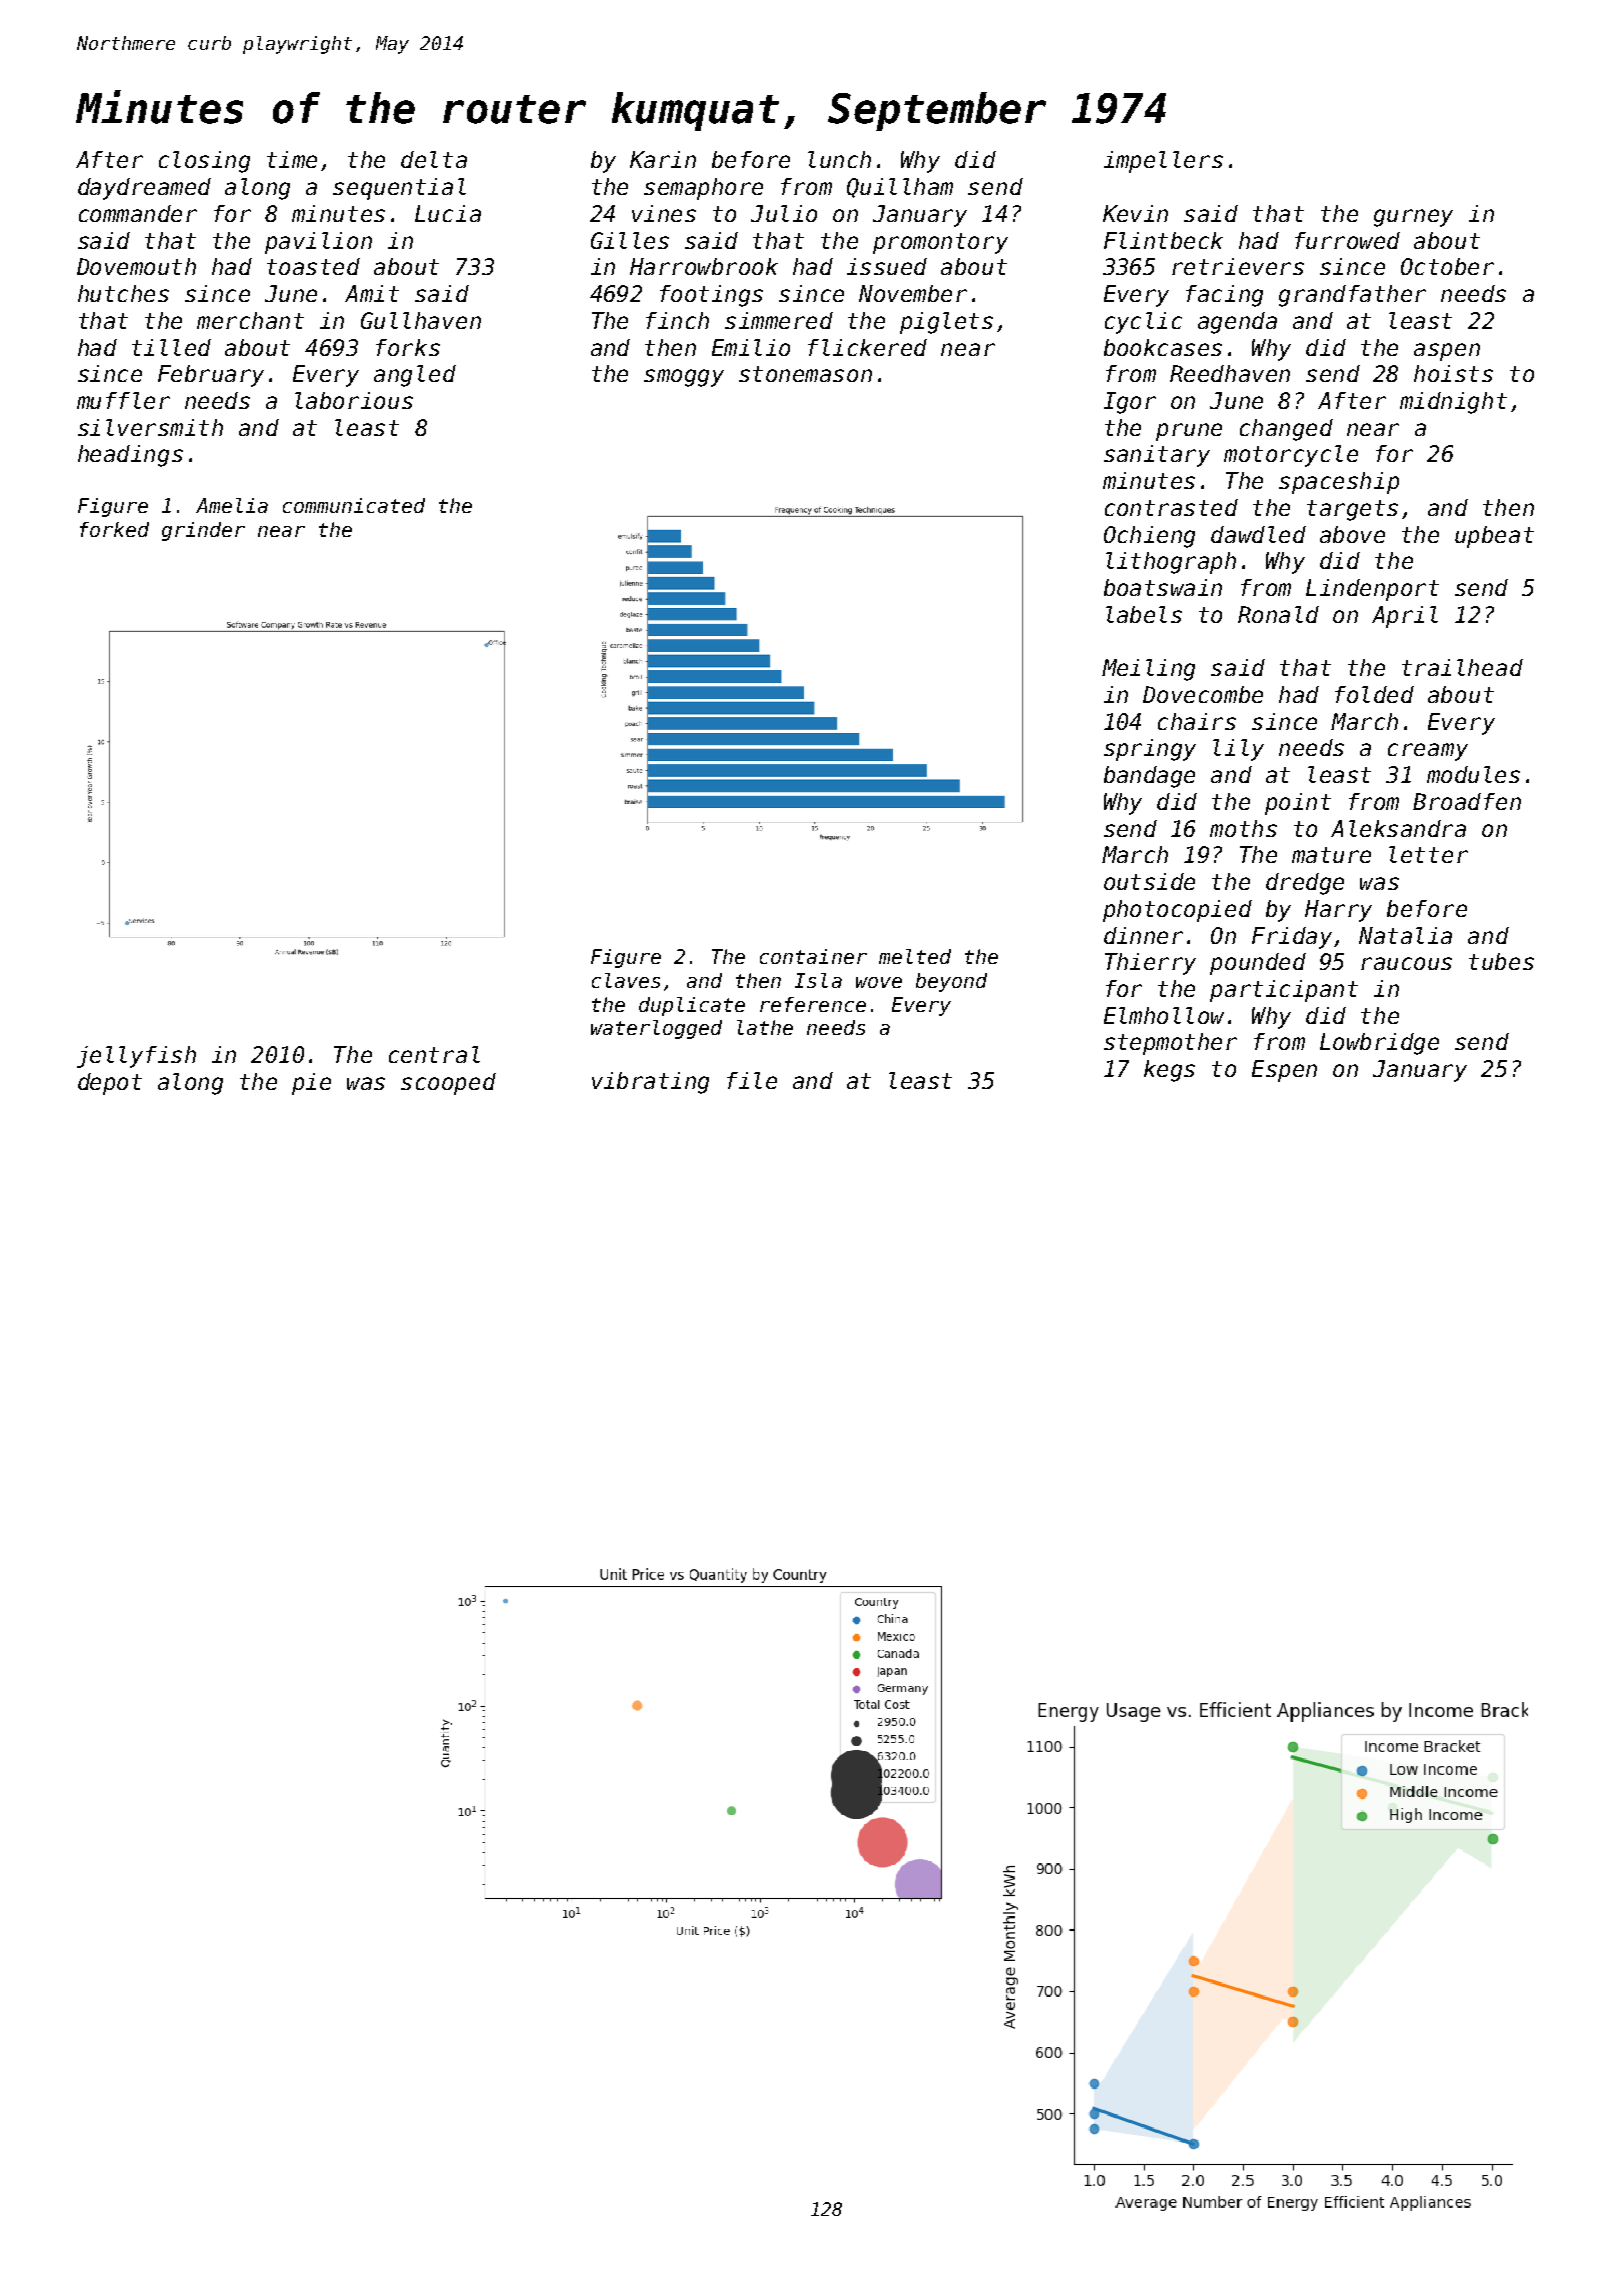 This screenshot has width=1620, height=2292. Describe the element at coordinates (110, 1084) in the screenshot. I see `depot` at that location.
